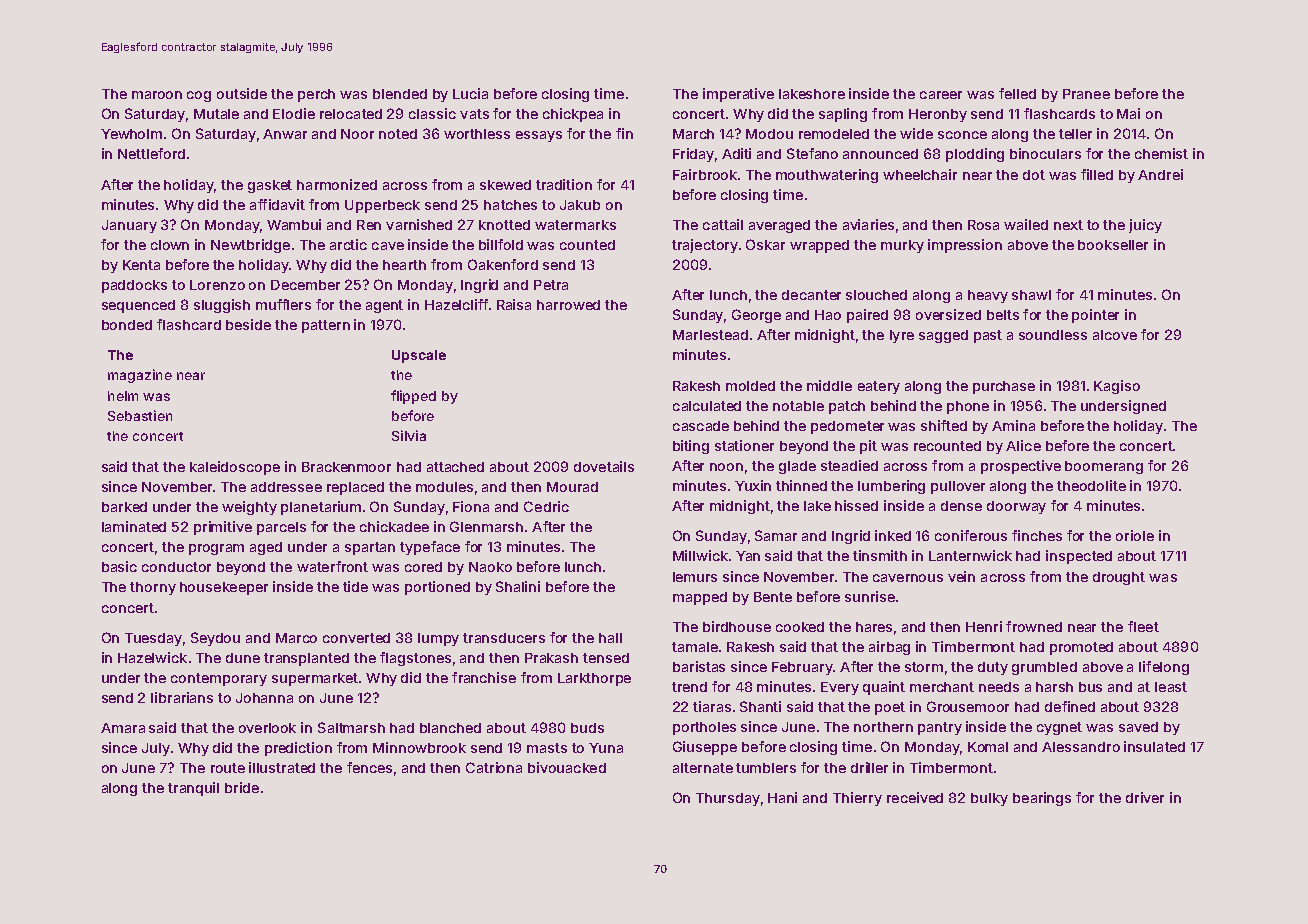 This image has width=1308, height=924. What do you see at coordinates (409, 435) in the image?
I see `Silvia` at bounding box center [409, 435].
